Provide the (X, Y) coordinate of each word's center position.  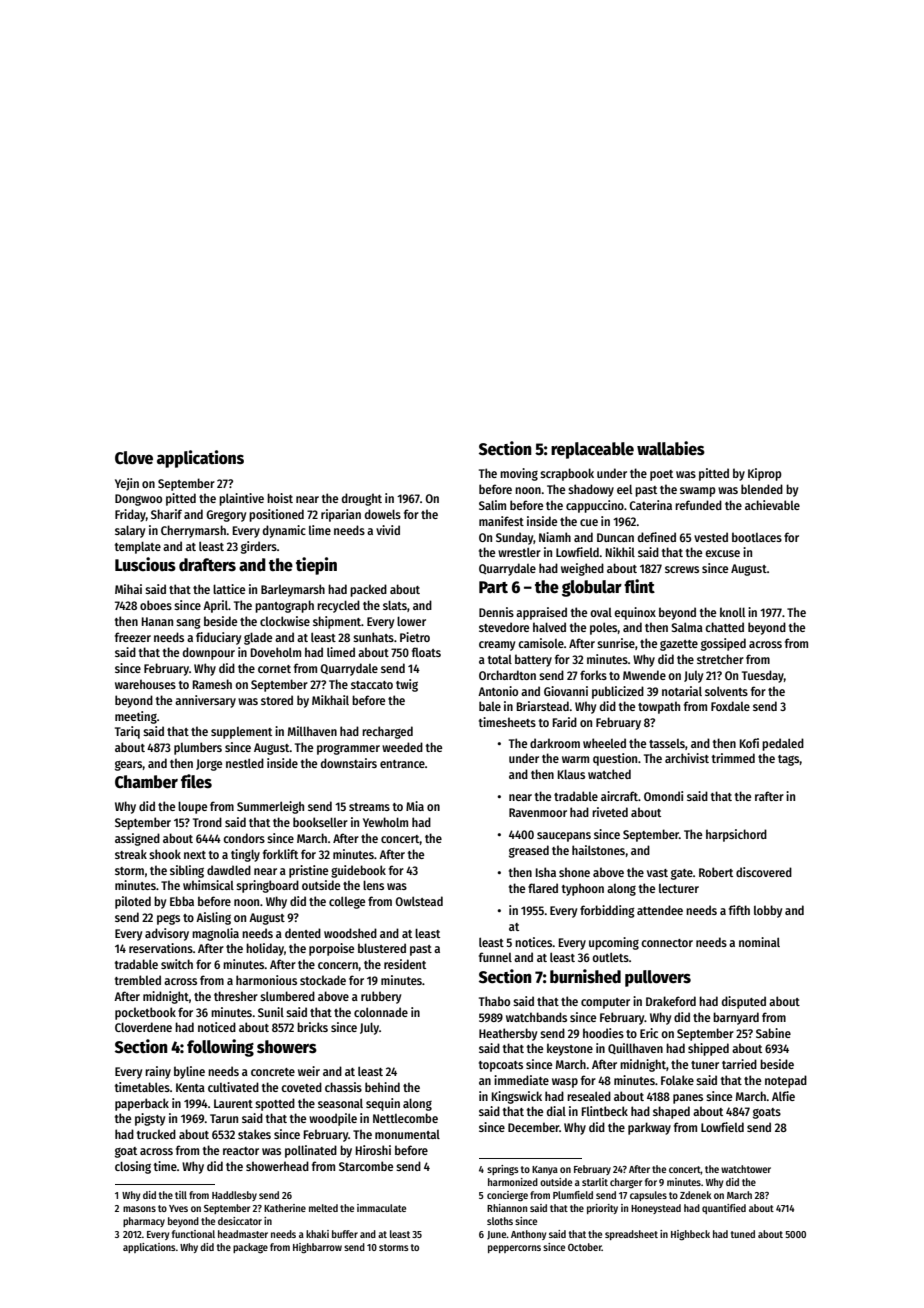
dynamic (284, 531)
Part (493, 587)
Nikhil (620, 552)
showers (287, 1047)
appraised (541, 613)
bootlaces (757, 537)
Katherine (285, 1208)
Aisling (213, 918)
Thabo (494, 1001)
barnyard (736, 1018)
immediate (521, 1080)
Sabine (773, 1033)
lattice (229, 589)
